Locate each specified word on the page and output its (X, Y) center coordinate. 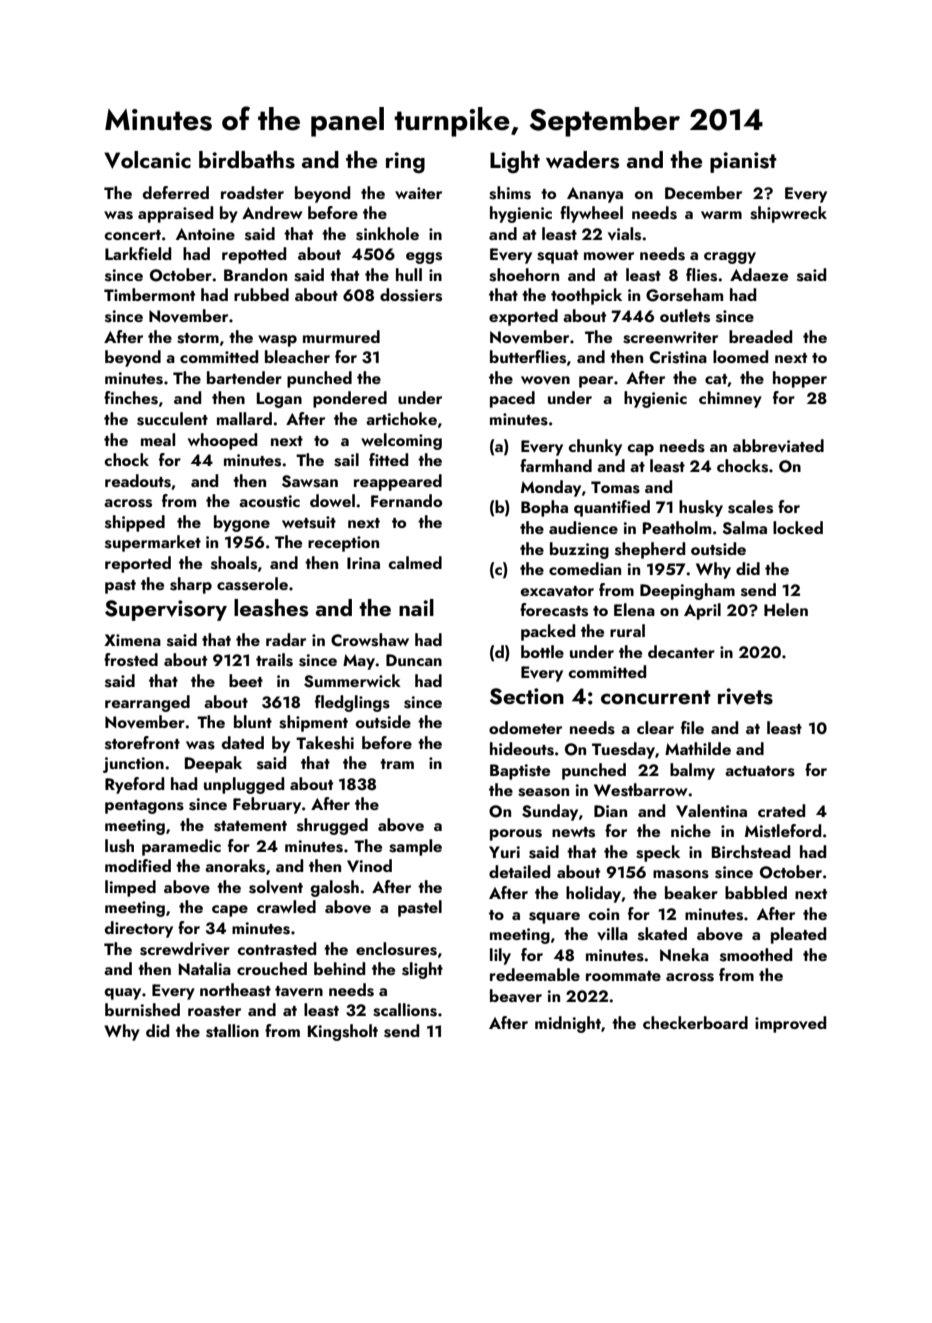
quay (123, 994)
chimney (730, 399)
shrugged (332, 826)
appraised (175, 214)
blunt (253, 721)
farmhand (556, 465)
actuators (760, 771)
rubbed (261, 294)
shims (510, 193)
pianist (743, 162)
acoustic (269, 501)
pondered (350, 399)
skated (662, 934)
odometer (525, 727)
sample (415, 847)
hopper (800, 379)
